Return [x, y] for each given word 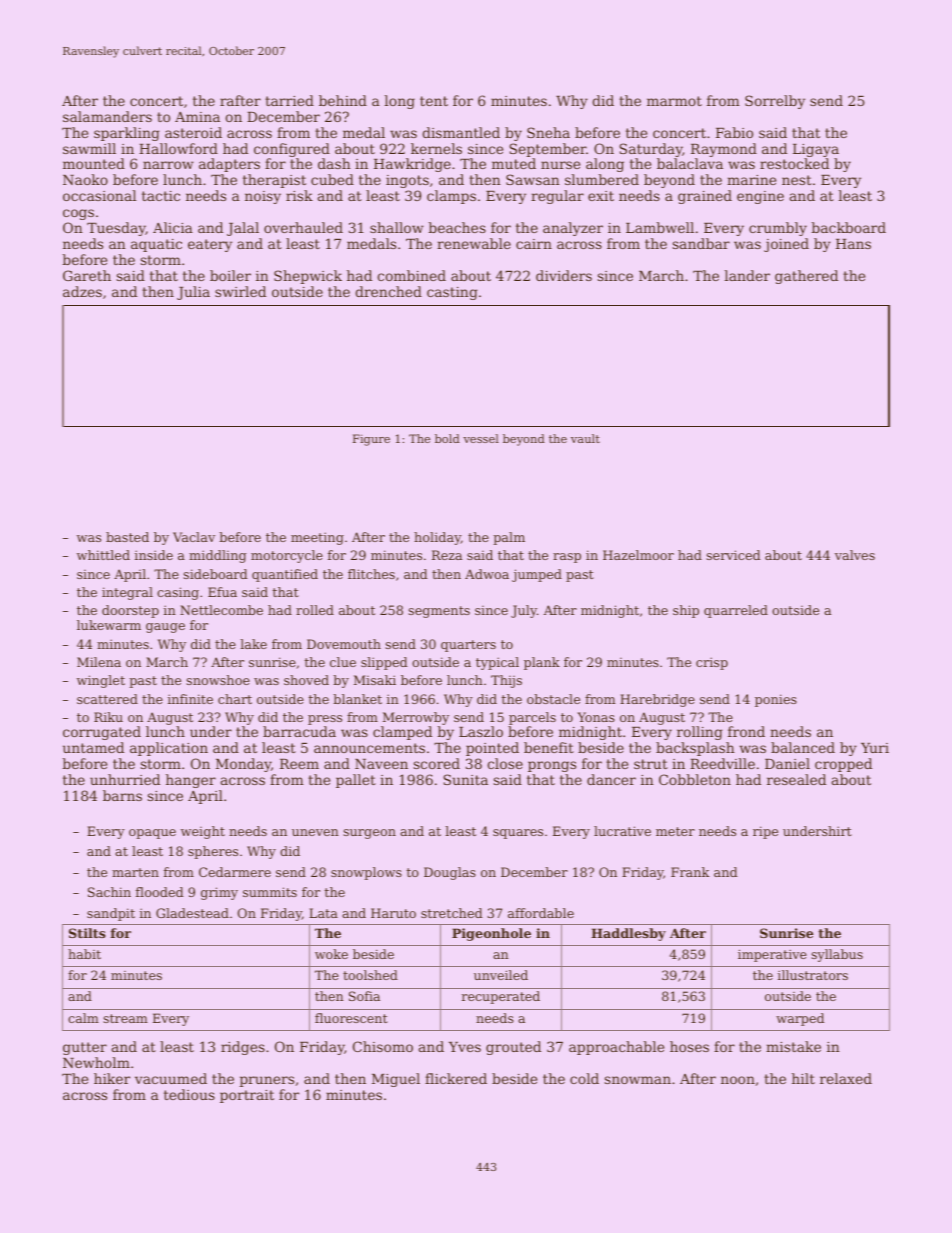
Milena [99, 662]
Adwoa [487, 574]
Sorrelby [775, 102]
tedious [189, 1094]
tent [434, 101]
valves [855, 555]
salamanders [107, 116]
